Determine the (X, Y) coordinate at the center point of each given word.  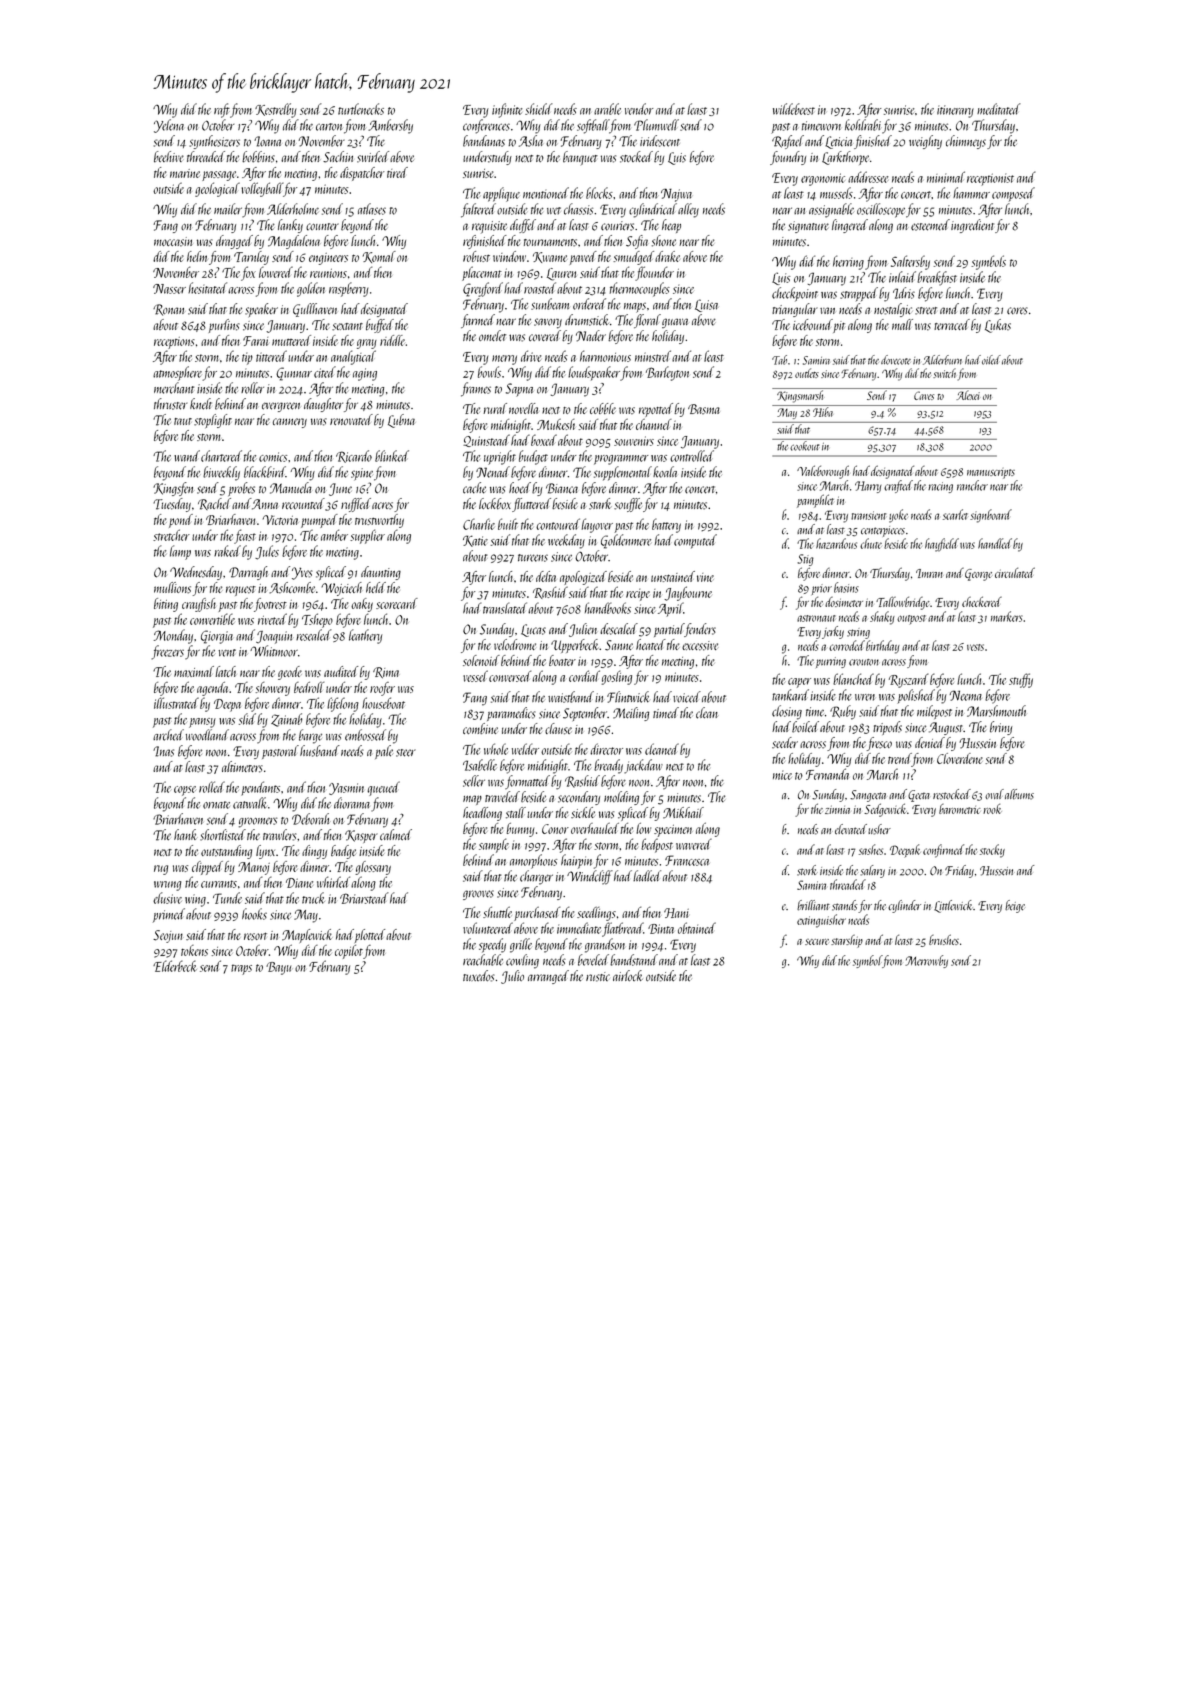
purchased (537, 913)
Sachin (338, 157)
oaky (362, 605)
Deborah (311, 819)
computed (695, 541)
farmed (478, 321)
